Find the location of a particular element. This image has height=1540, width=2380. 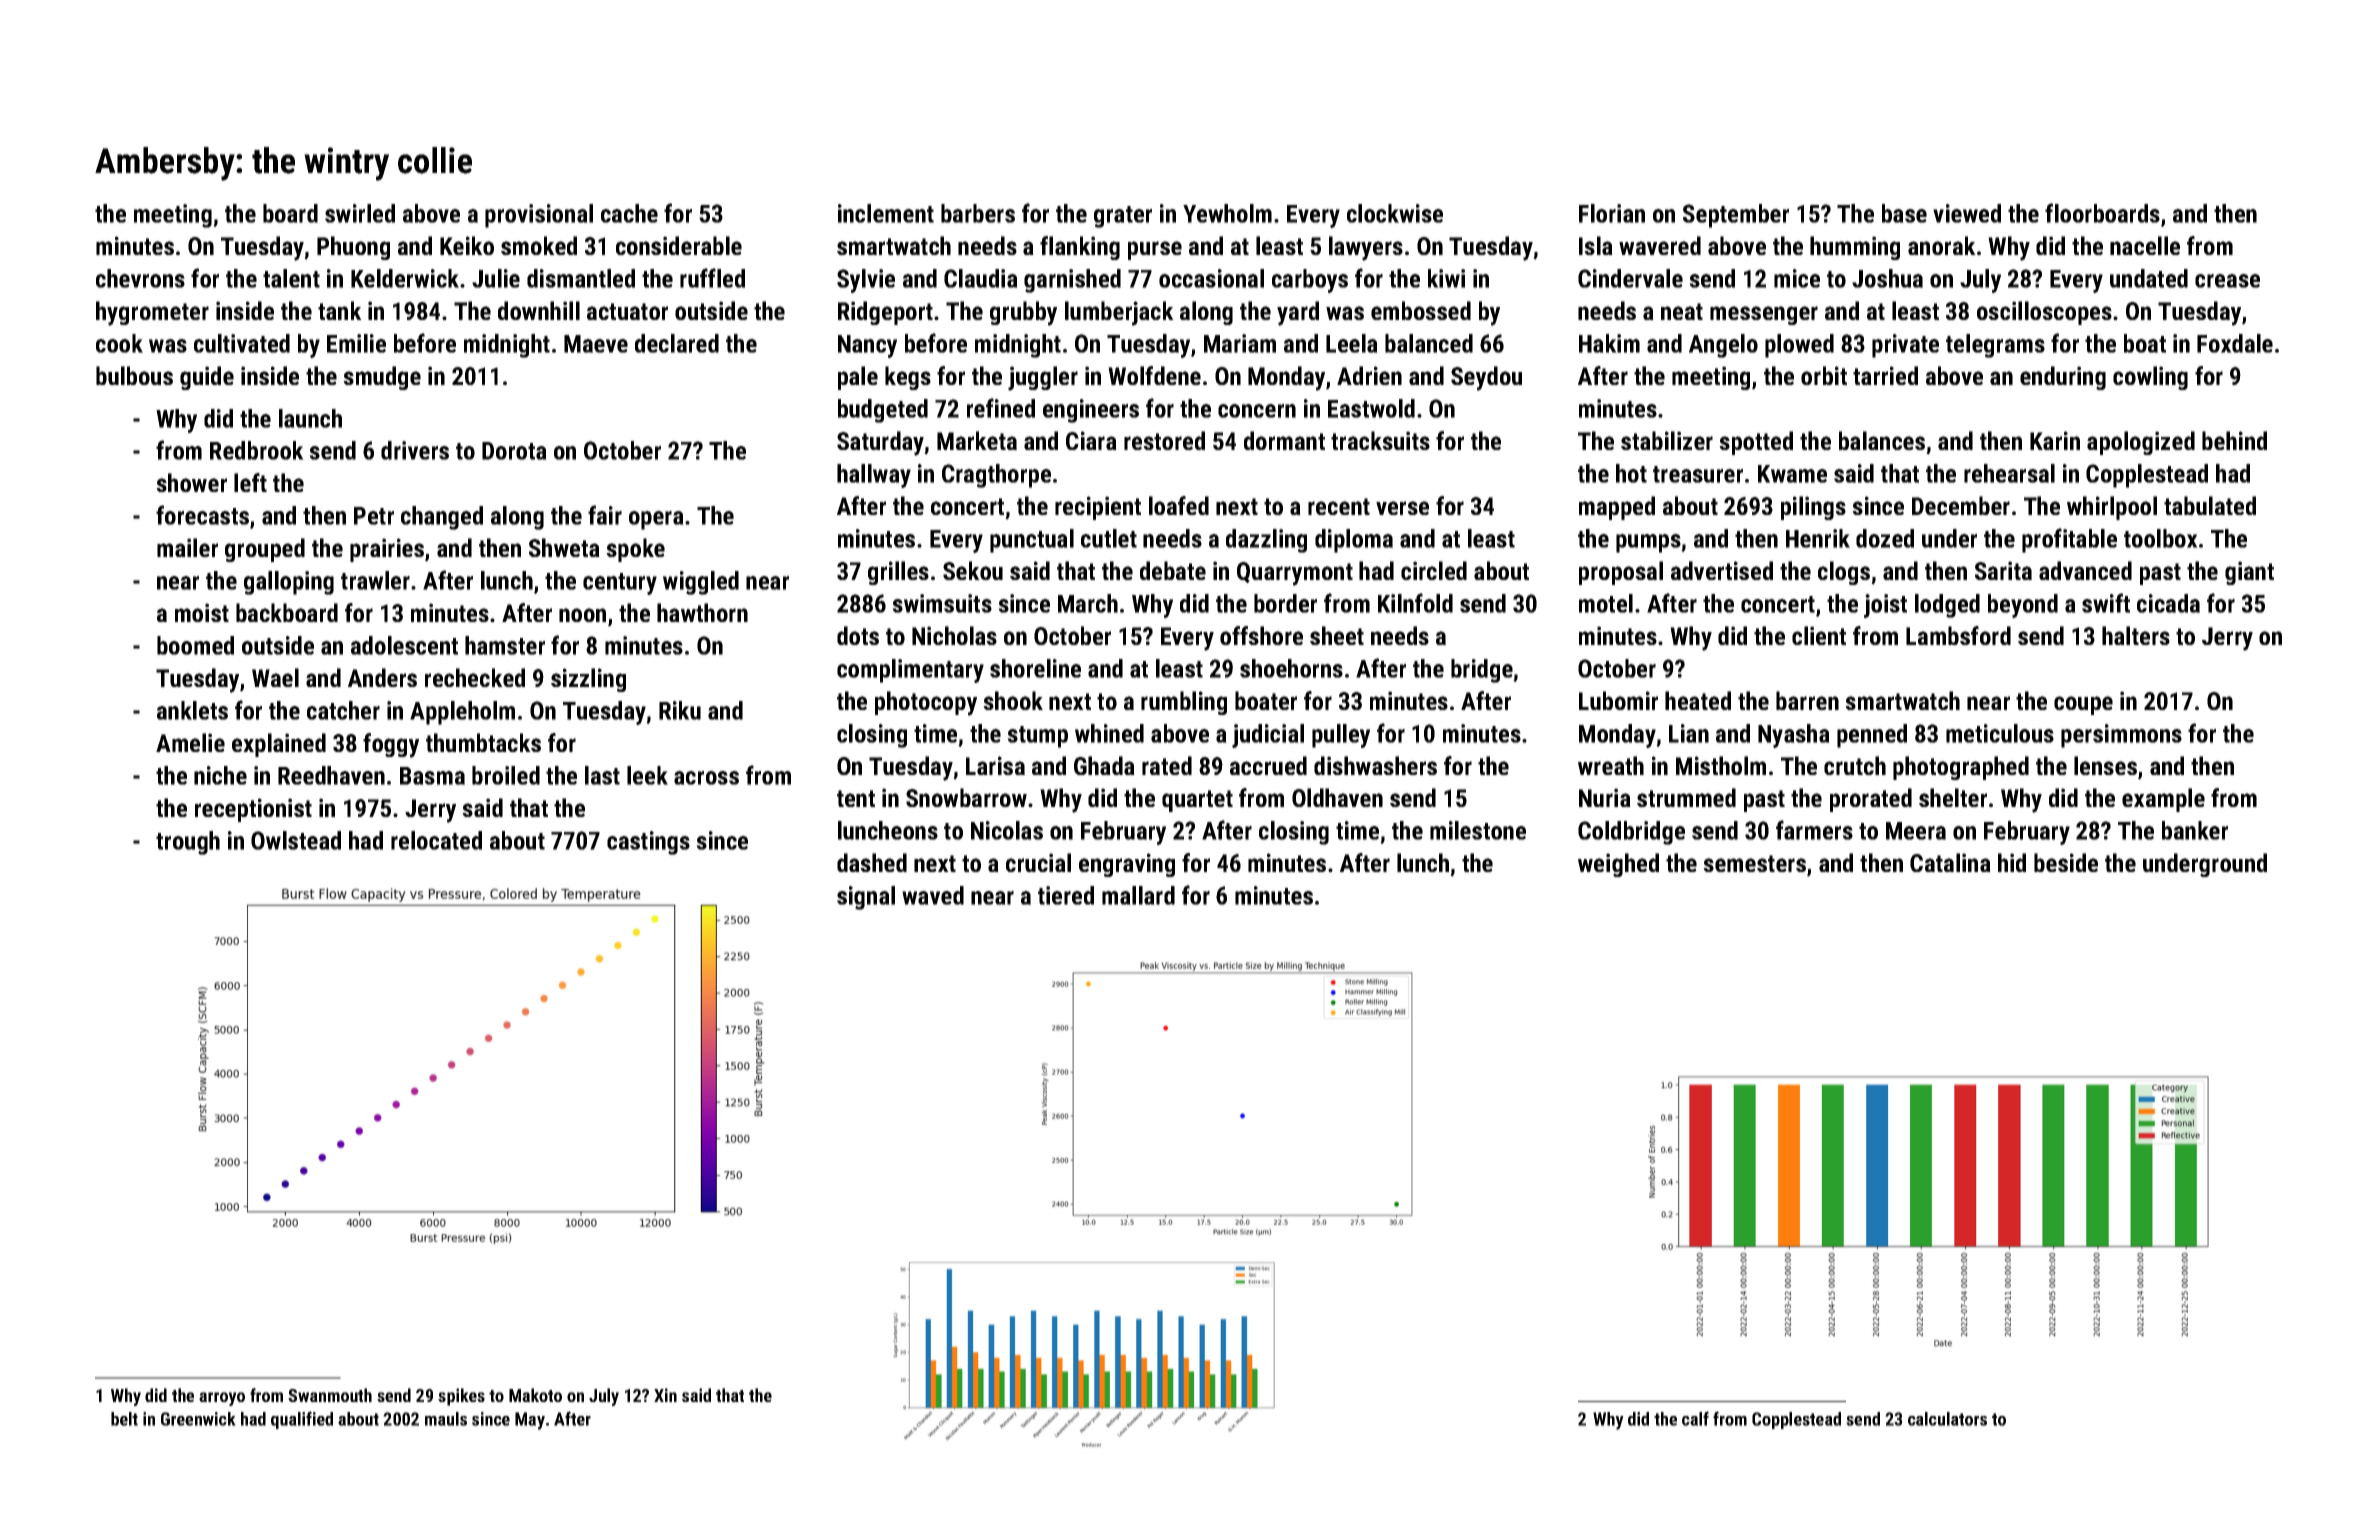

calf is located at coordinates (1695, 1418).
